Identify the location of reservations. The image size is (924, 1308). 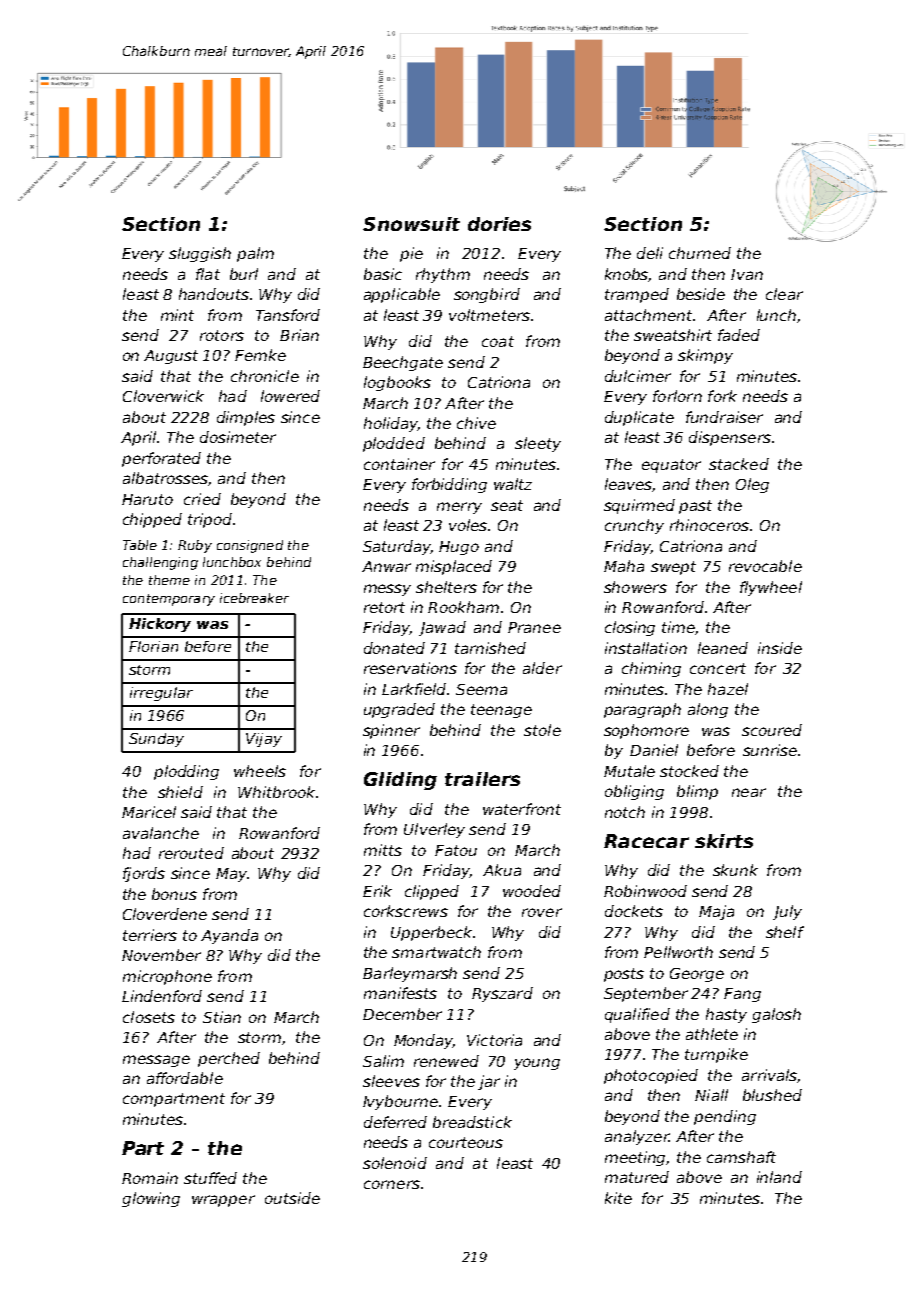
(410, 668).
